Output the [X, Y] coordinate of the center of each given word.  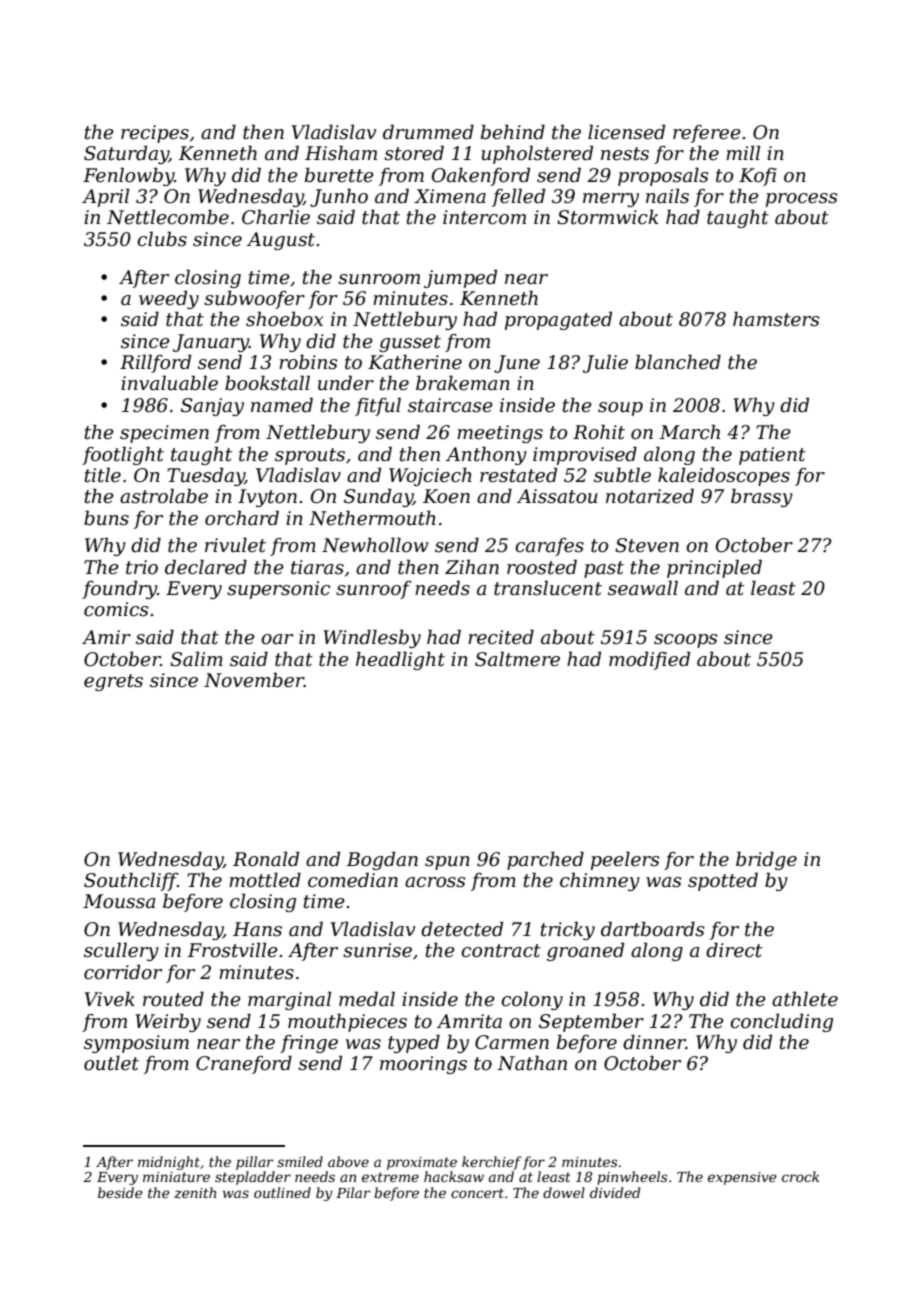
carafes [549, 547]
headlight [400, 660]
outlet [111, 1063]
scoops [686, 641]
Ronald [266, 859]
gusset [410, 343]
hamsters [776, 319]
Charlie [276, 217]
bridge [766, 860]
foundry [119, 589]
